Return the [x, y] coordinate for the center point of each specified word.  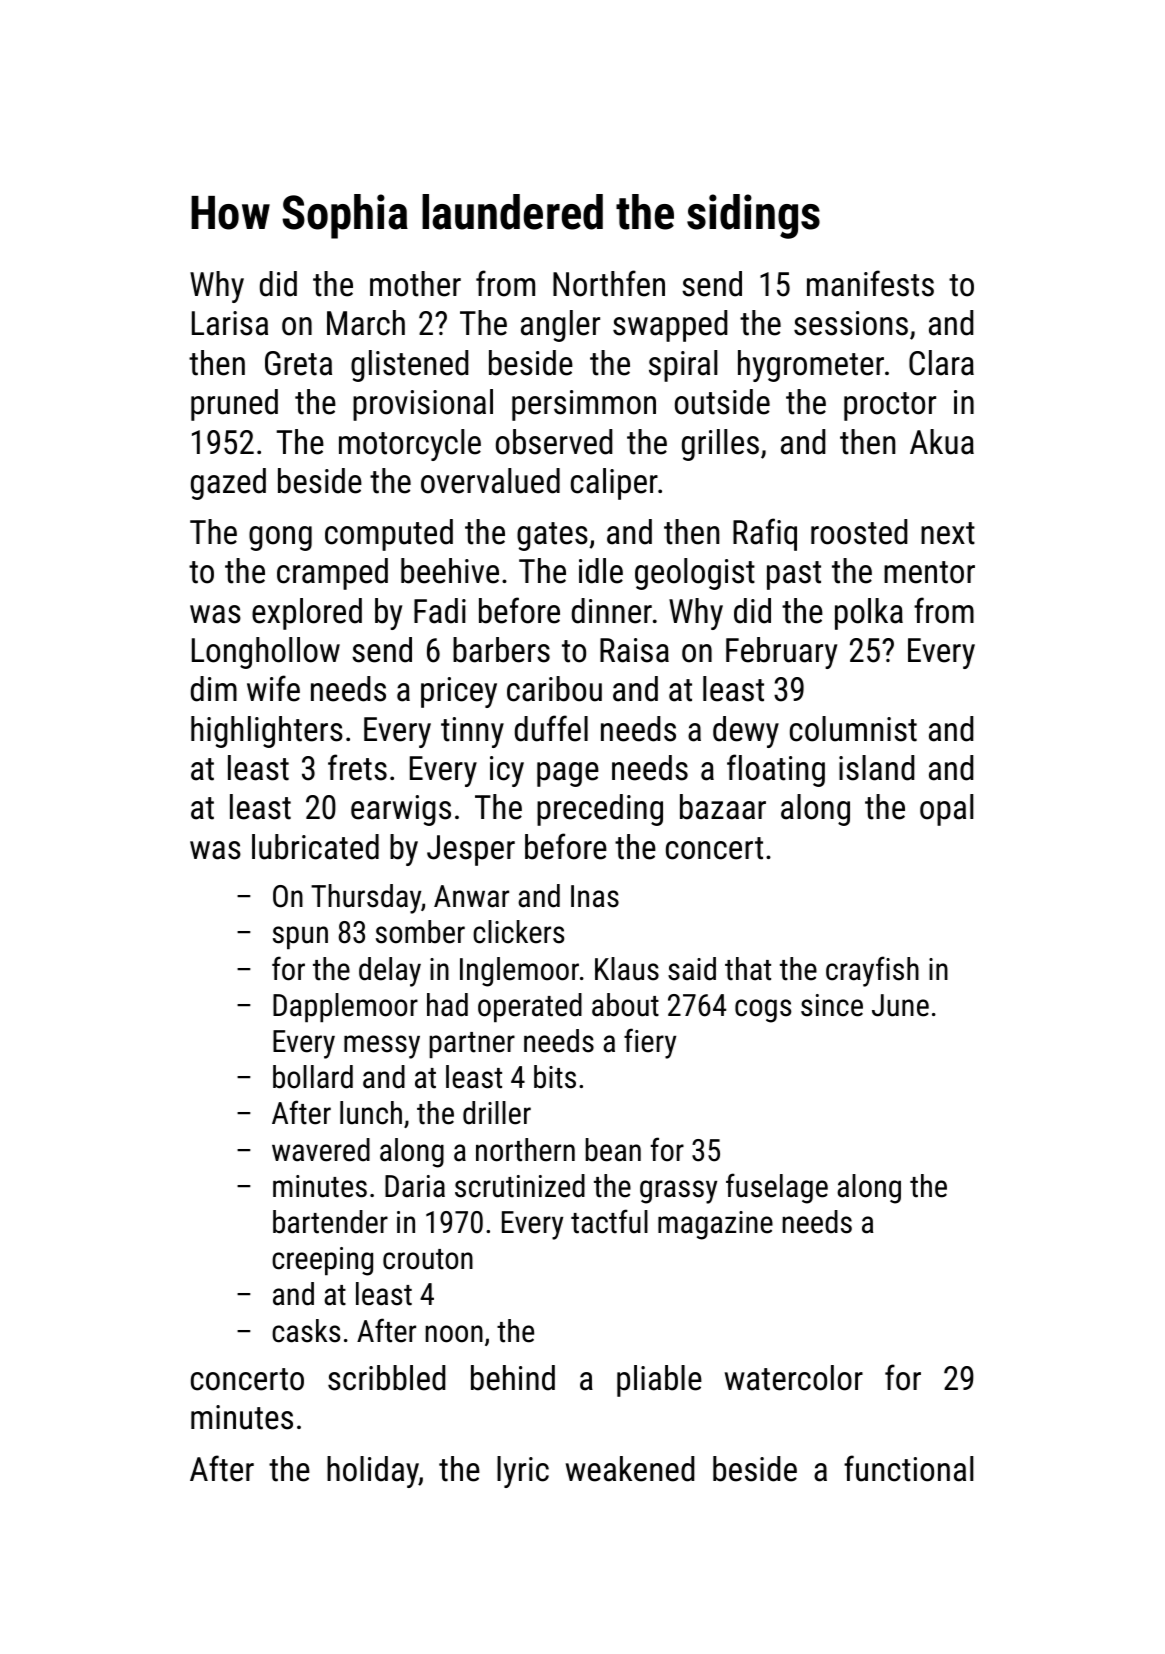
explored [307, 614]
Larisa [230, 323]
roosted [859, 532]
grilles [720, 445]
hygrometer [811, 366]
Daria [415, 1186]
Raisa [634, 650]
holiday [373, 1472]
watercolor [794, 1378]
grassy [678, 1192]
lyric [523, 1472]
